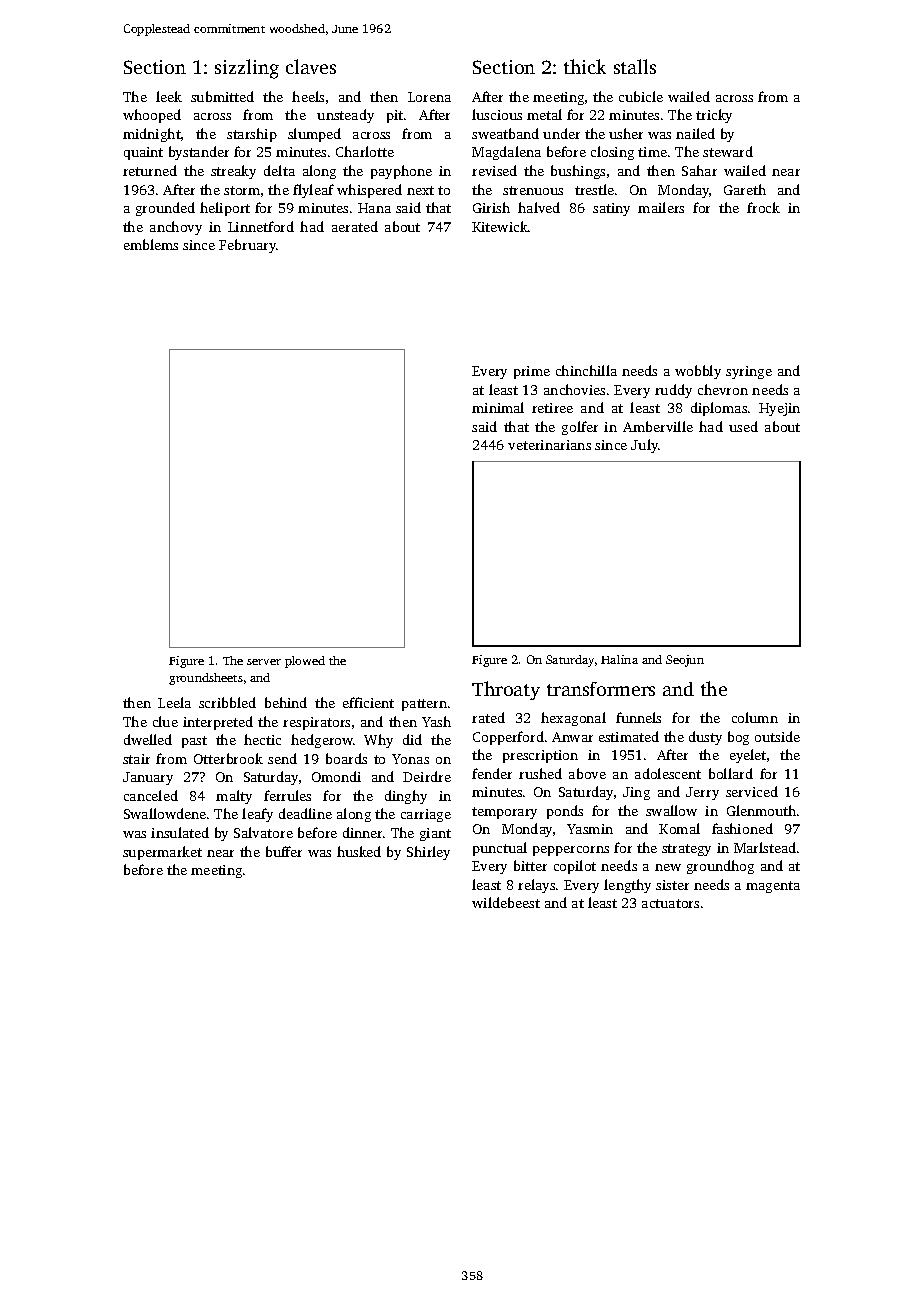 Image resolution: width=924 pixels, height=1308 pixels. I want to click on claves, so click(311, 66).
